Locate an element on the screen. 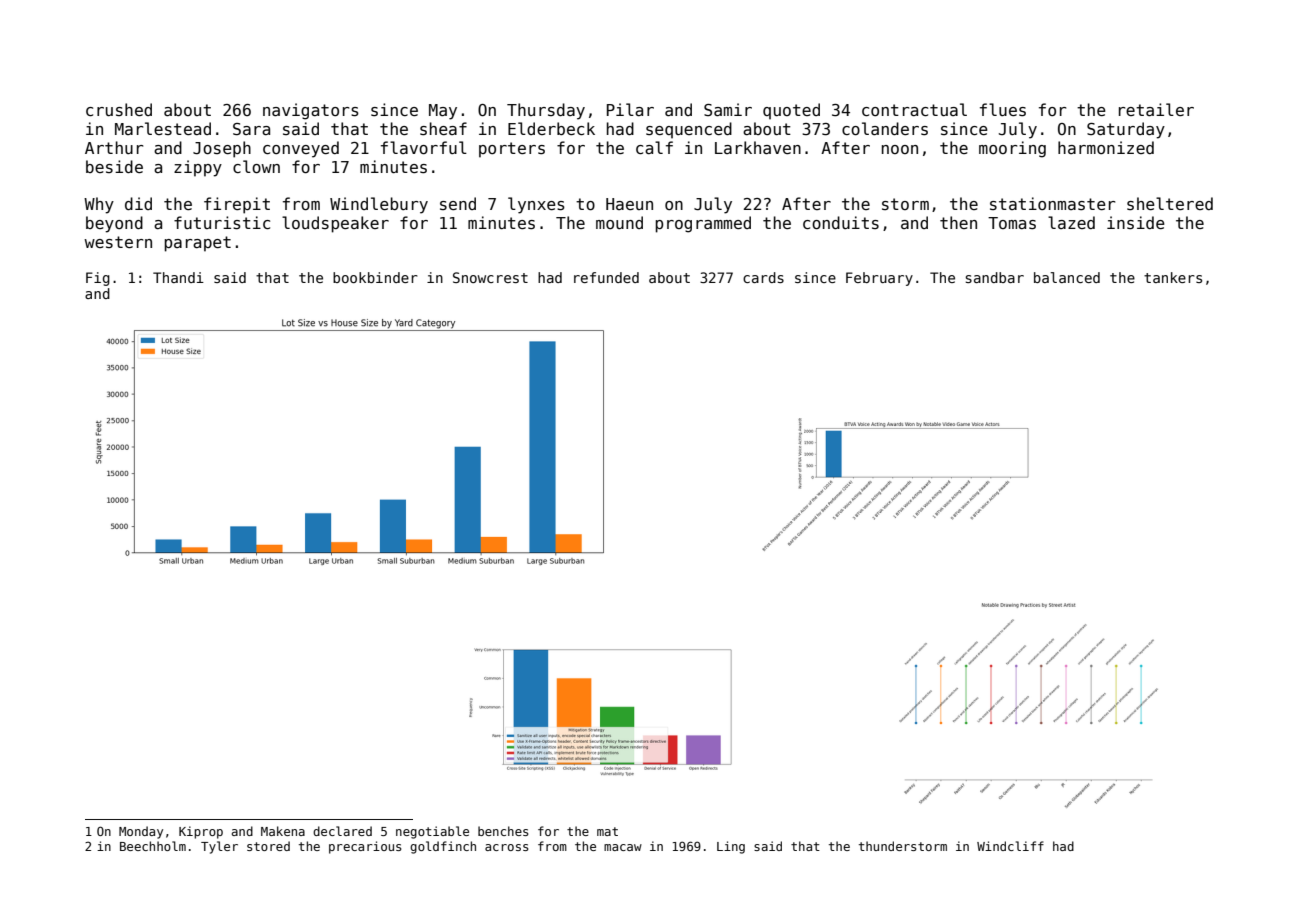 This screenshot has height=924, width=1308. retailer is located at coordinates (1156, 109).
